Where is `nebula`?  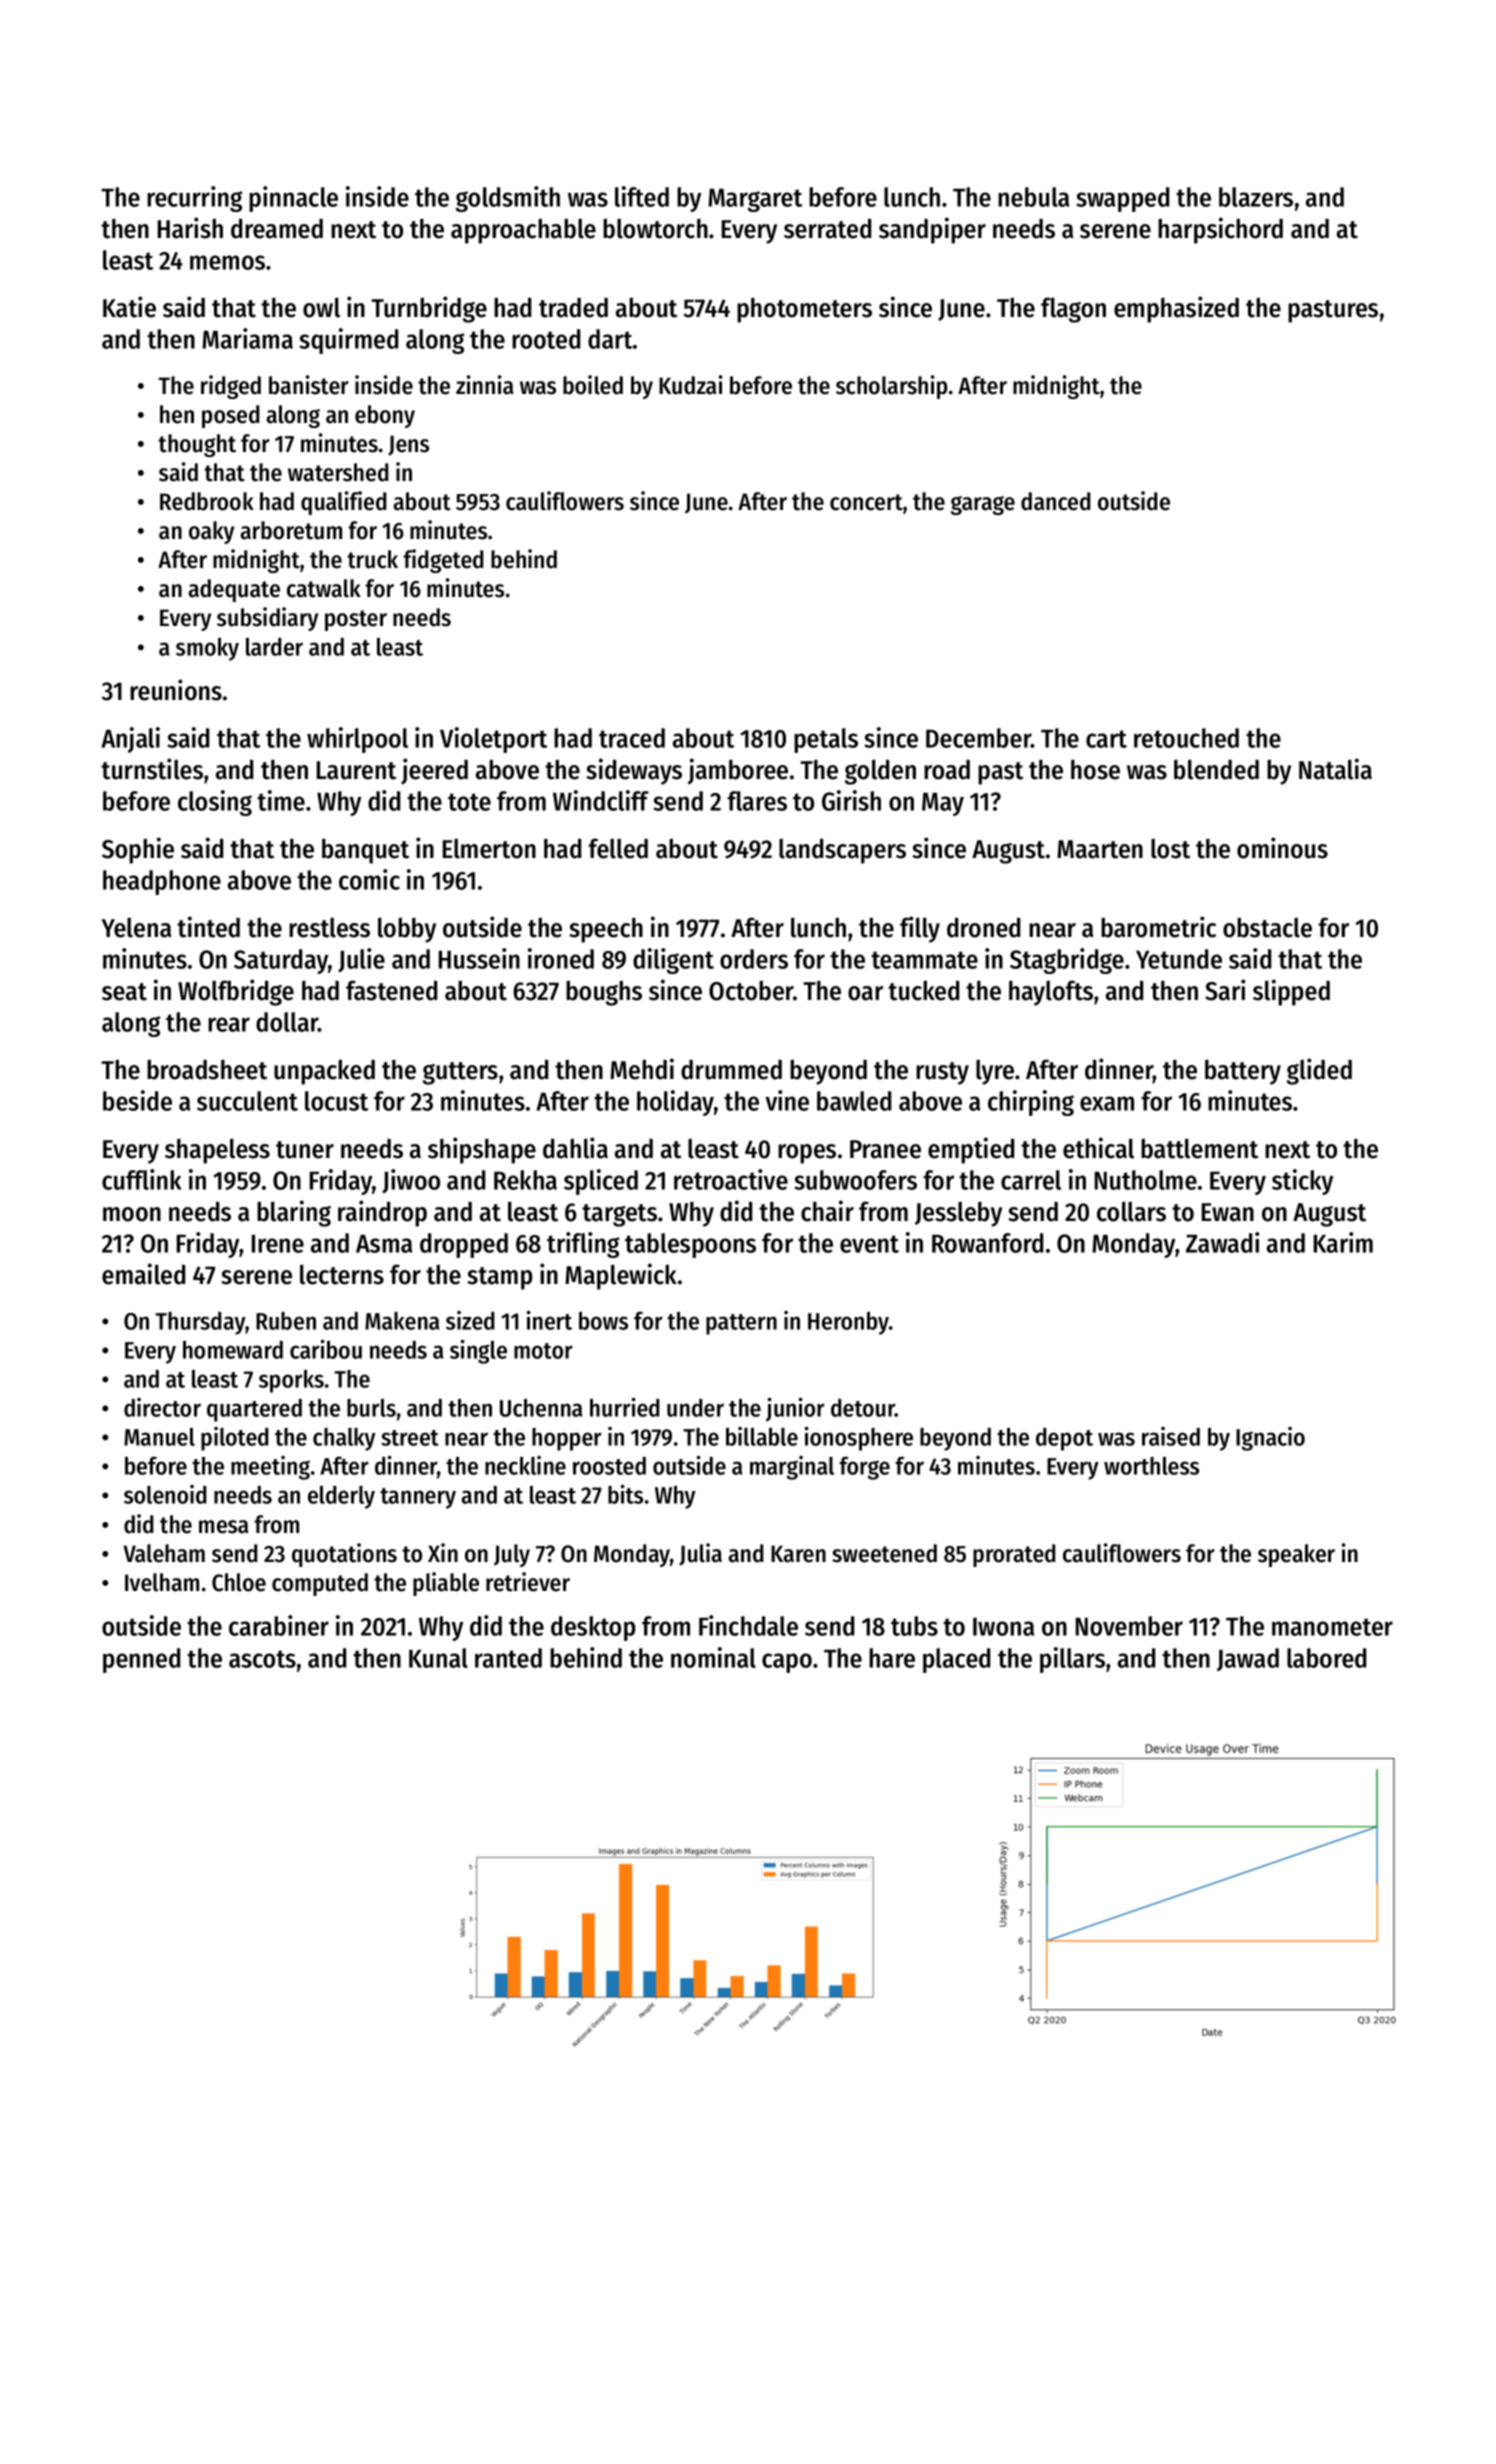
nebula is located at coordinates (1033, 197).
